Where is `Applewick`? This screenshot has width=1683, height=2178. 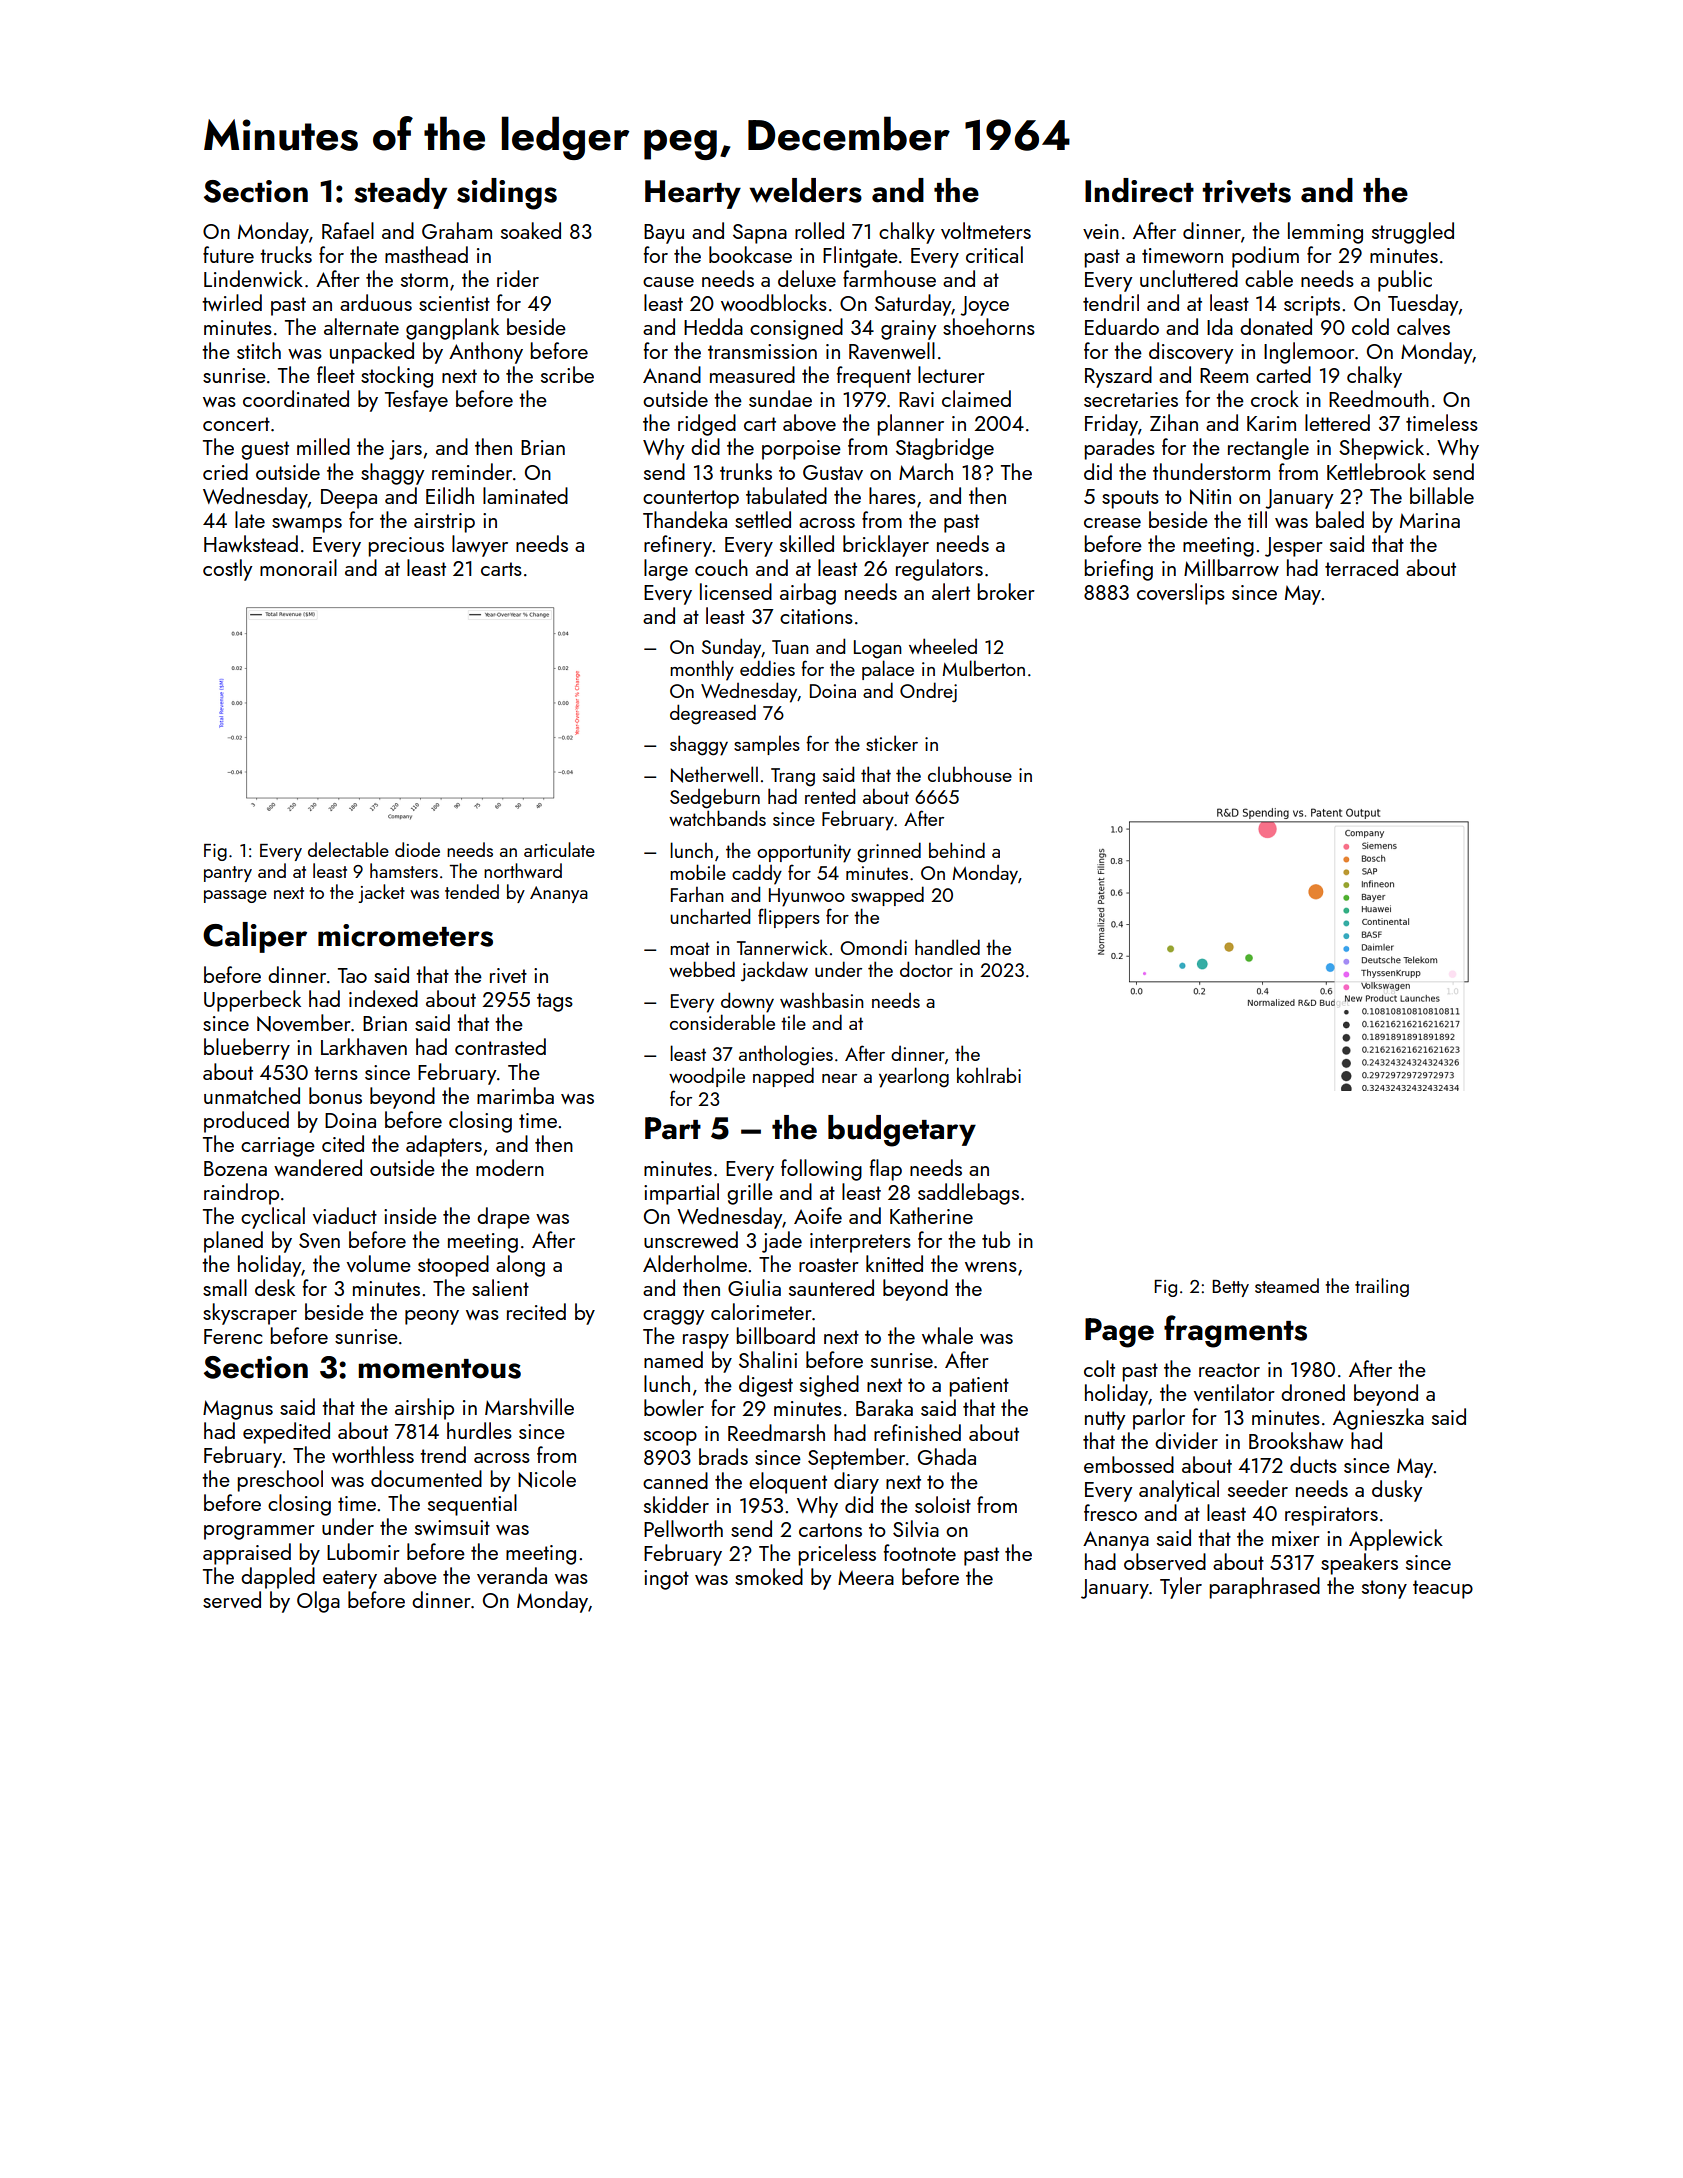 Applewick is located at coordinates (1396, 1540).
